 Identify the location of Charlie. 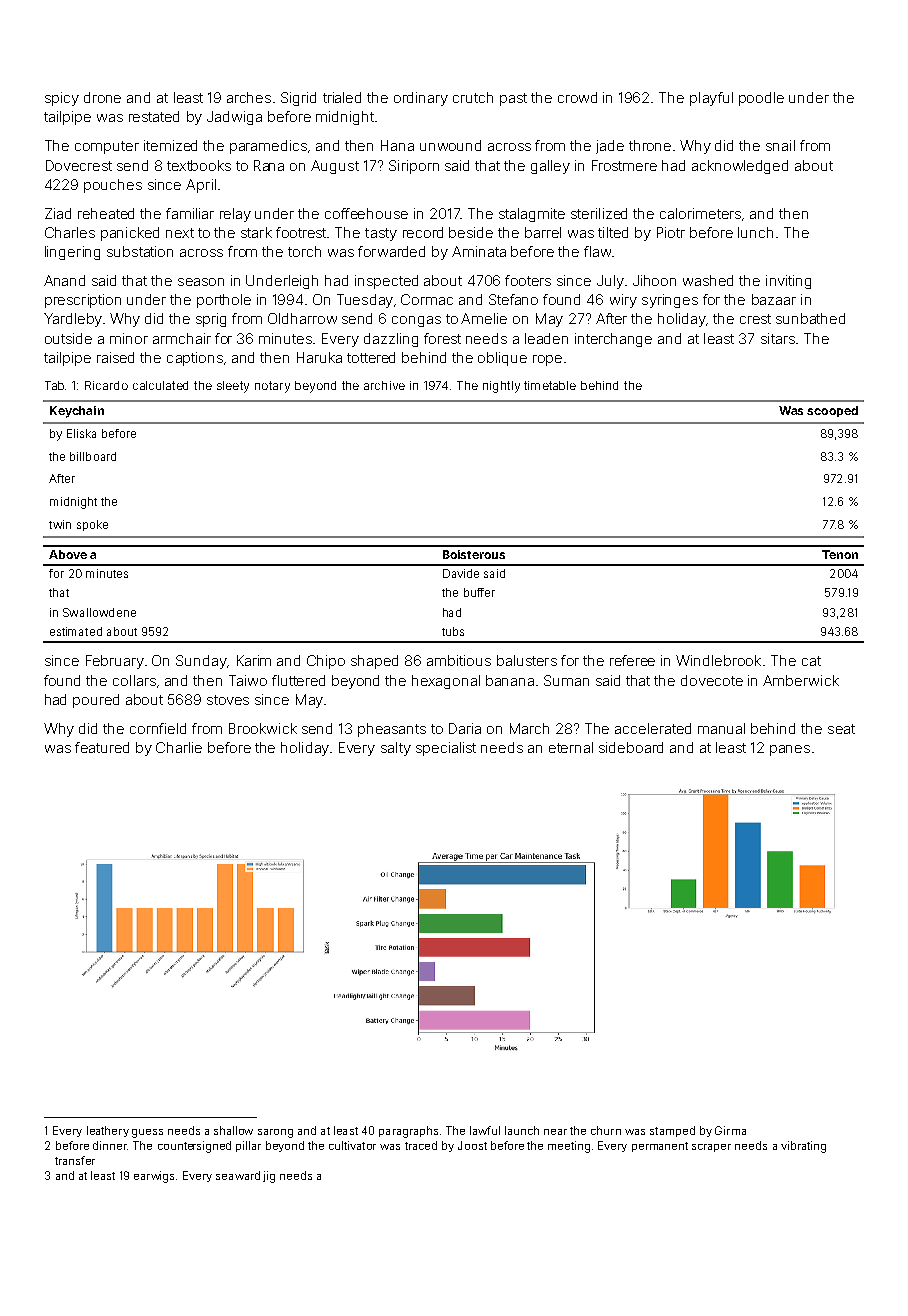
(179, 747).
